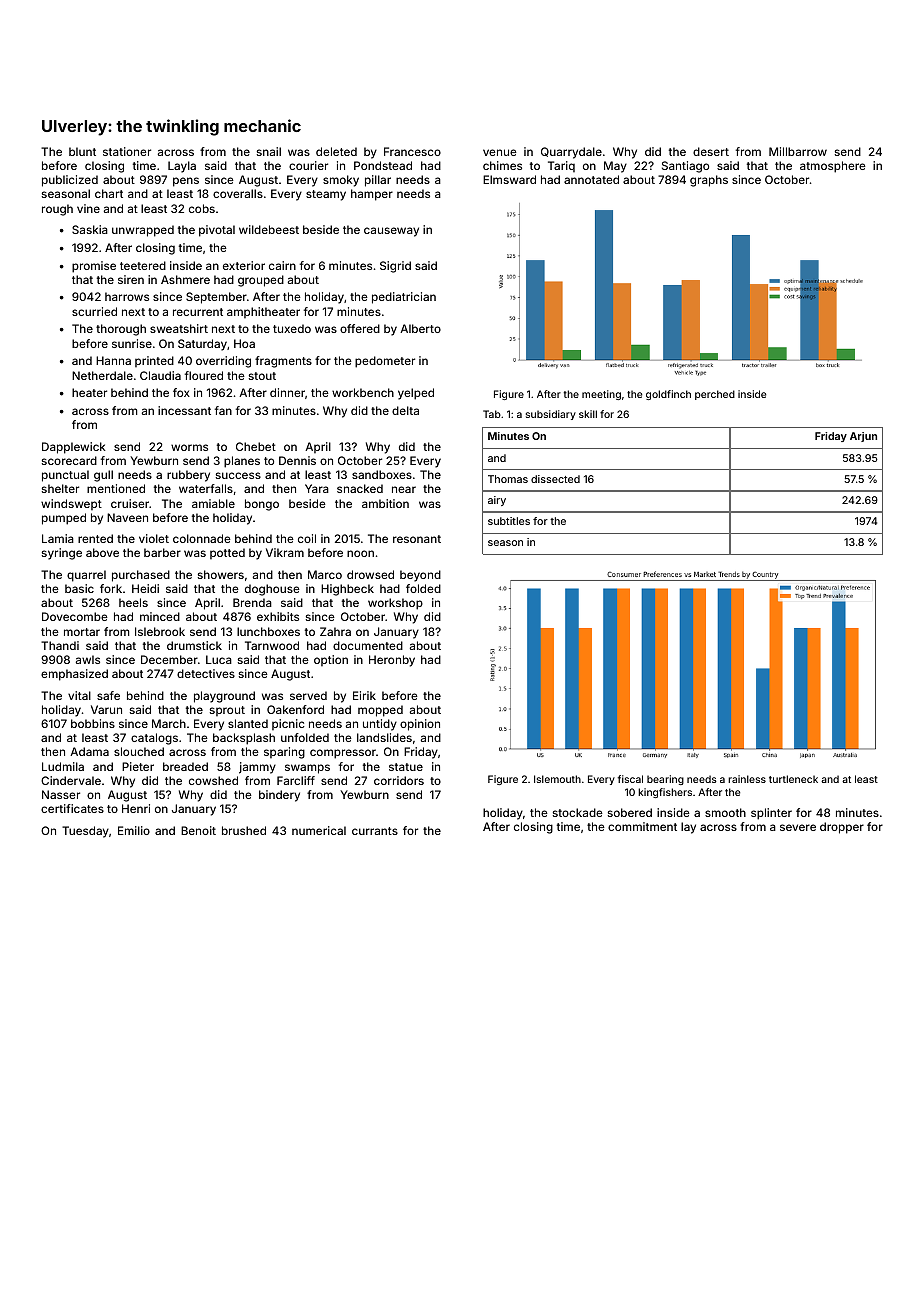 Image resolution: width=924 pixels, height=1308 pixels. What do you see at coordinates (375, 831) in the document?
I see `currants` at bounding box center [375, 831].
